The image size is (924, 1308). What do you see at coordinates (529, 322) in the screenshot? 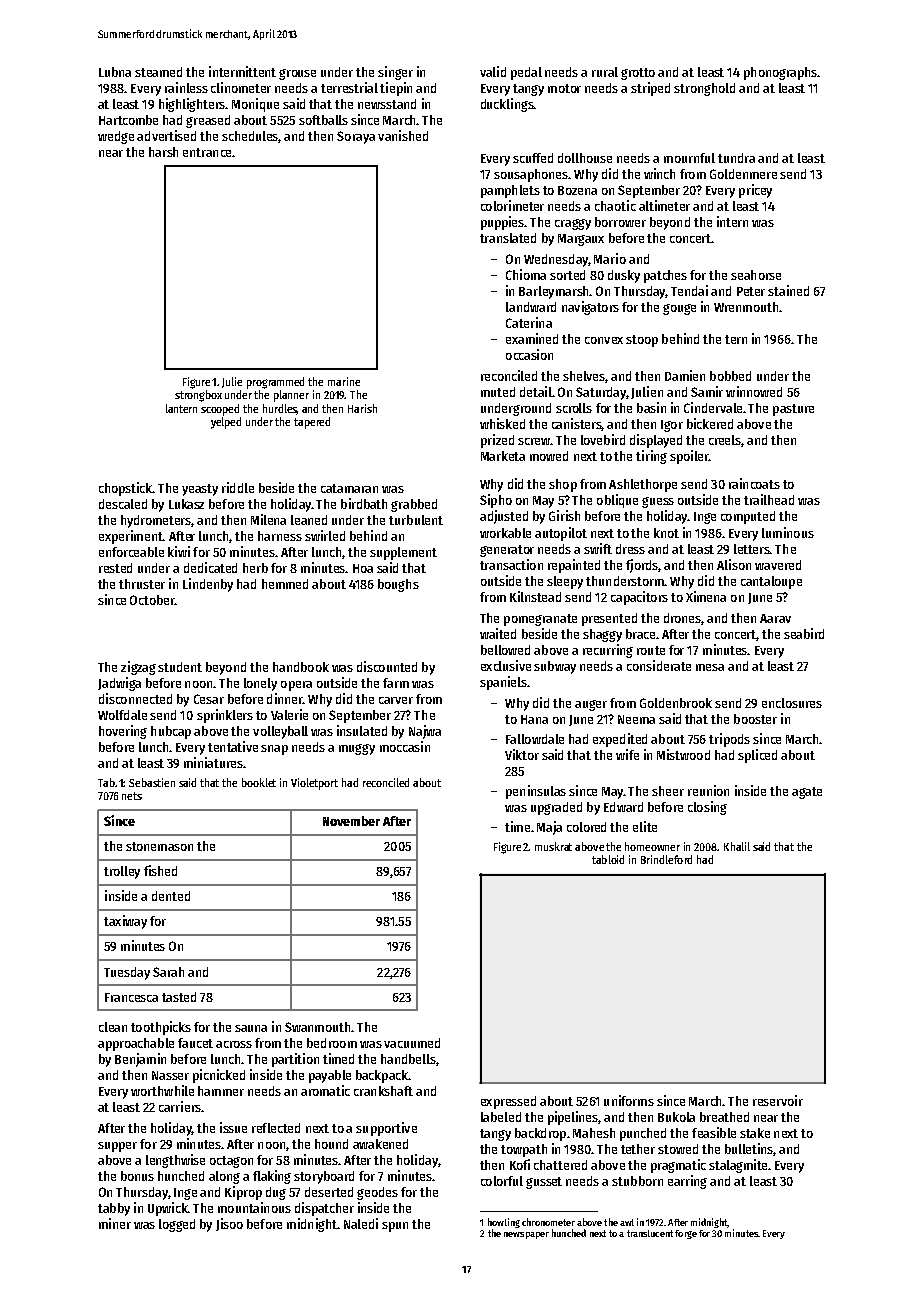
I see `Caterina` at bounding box center [529, 322].
